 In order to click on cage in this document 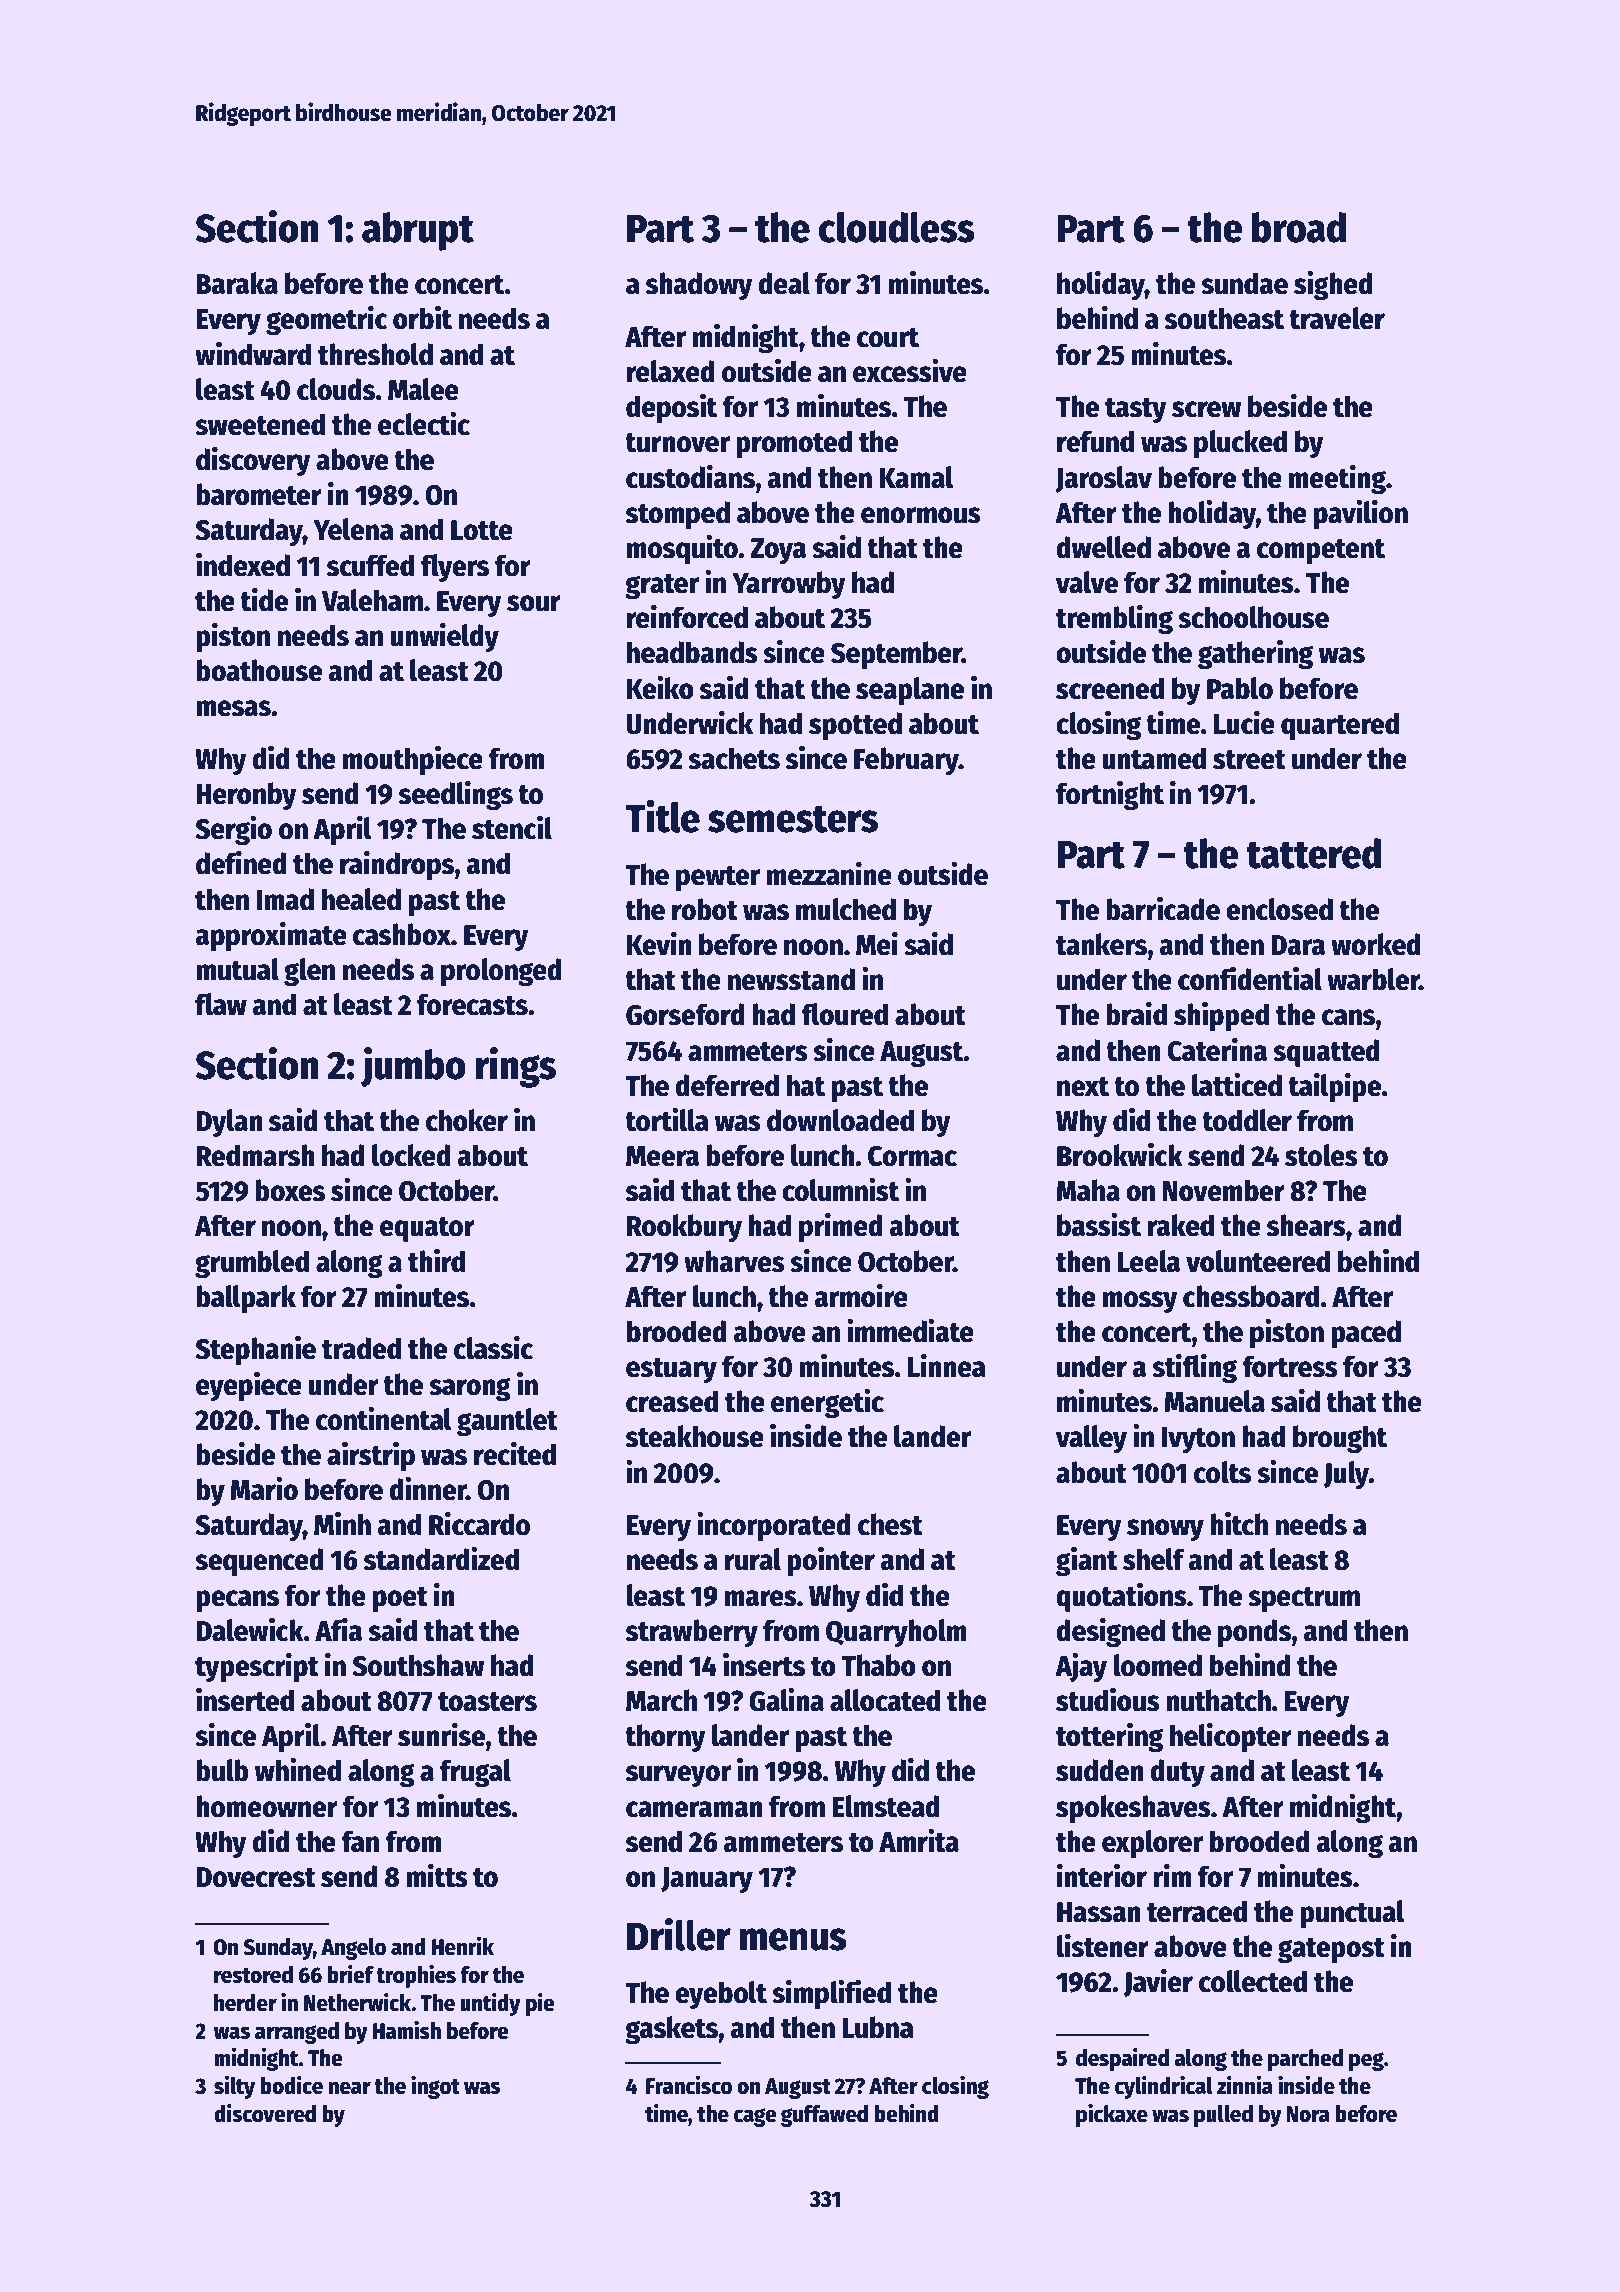, I will do `click(755, 2117)`.
